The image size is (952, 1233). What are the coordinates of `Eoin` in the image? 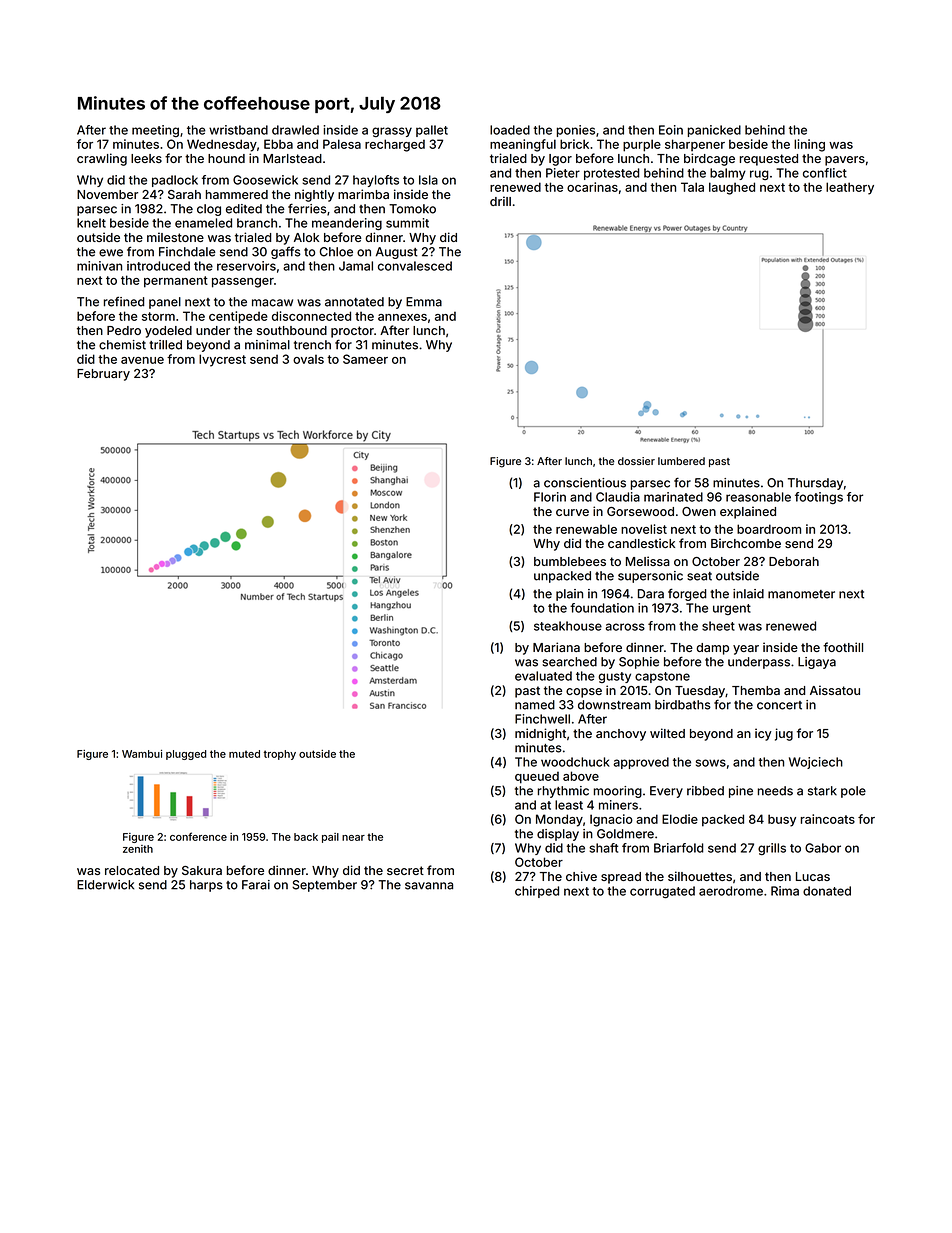 It's located at (671, 130).
